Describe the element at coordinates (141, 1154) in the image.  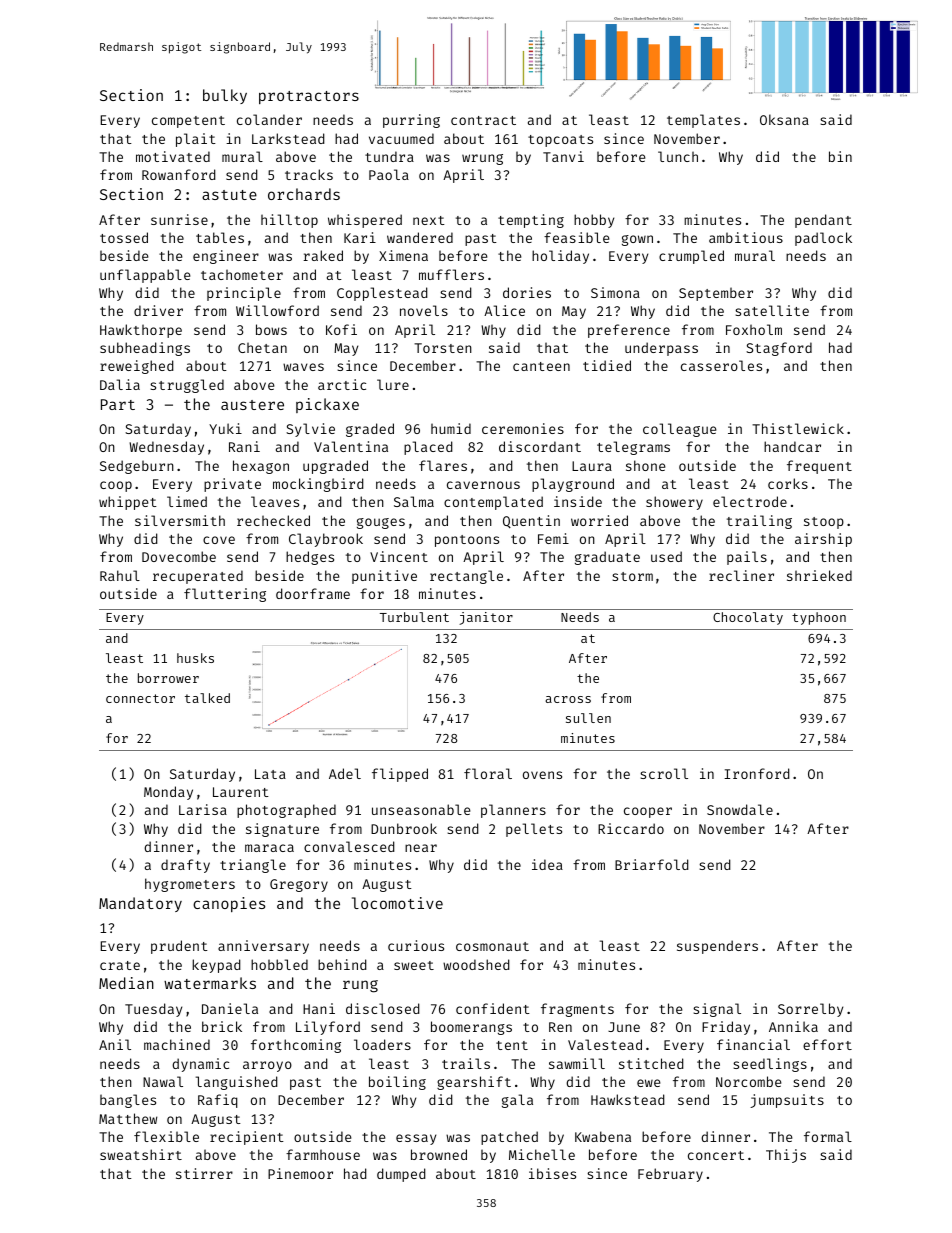
I see `sweatshirt` at that location.
